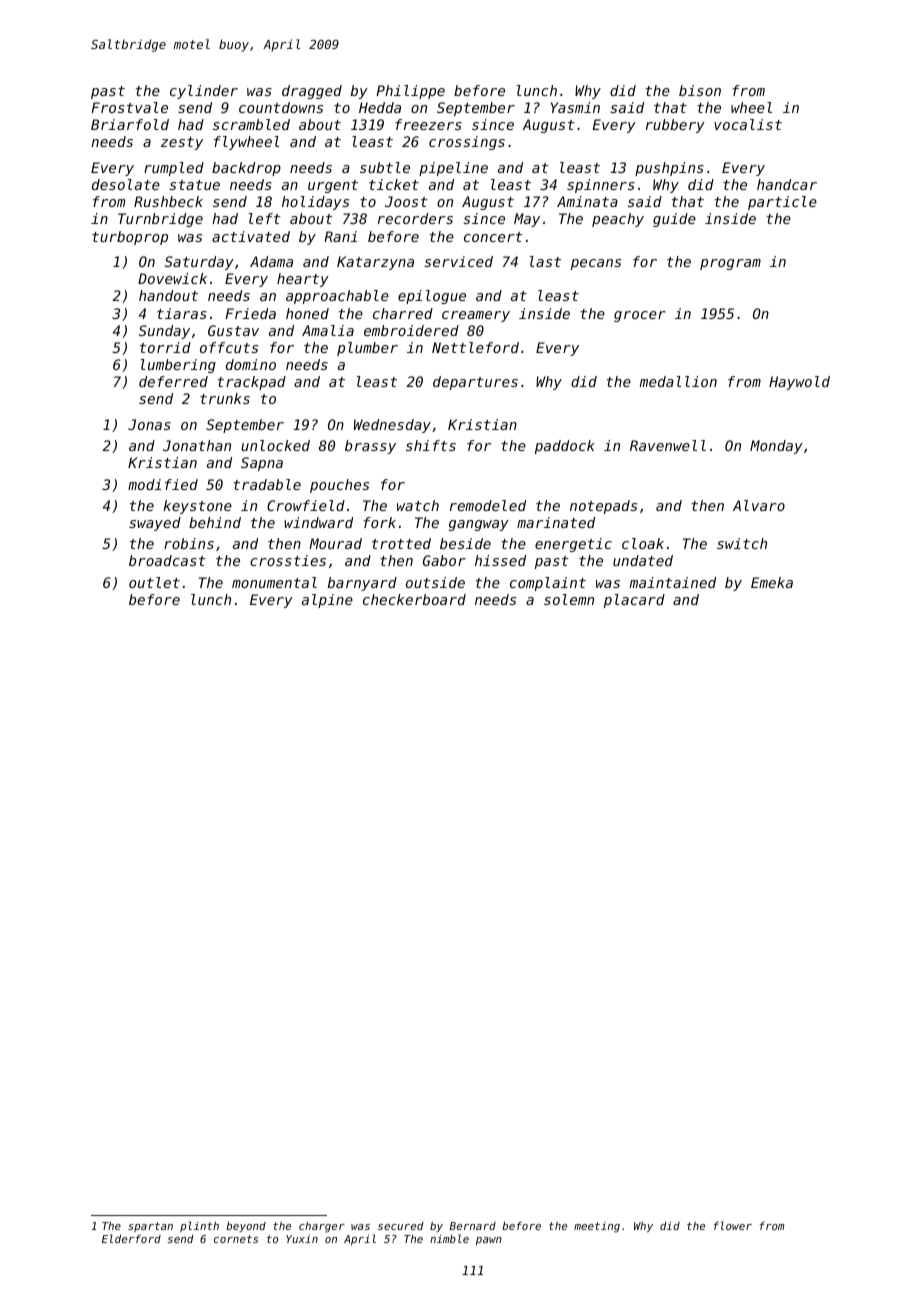 This page has width=924, height=1308. I want to click on countdowns, so click(281, 107).
